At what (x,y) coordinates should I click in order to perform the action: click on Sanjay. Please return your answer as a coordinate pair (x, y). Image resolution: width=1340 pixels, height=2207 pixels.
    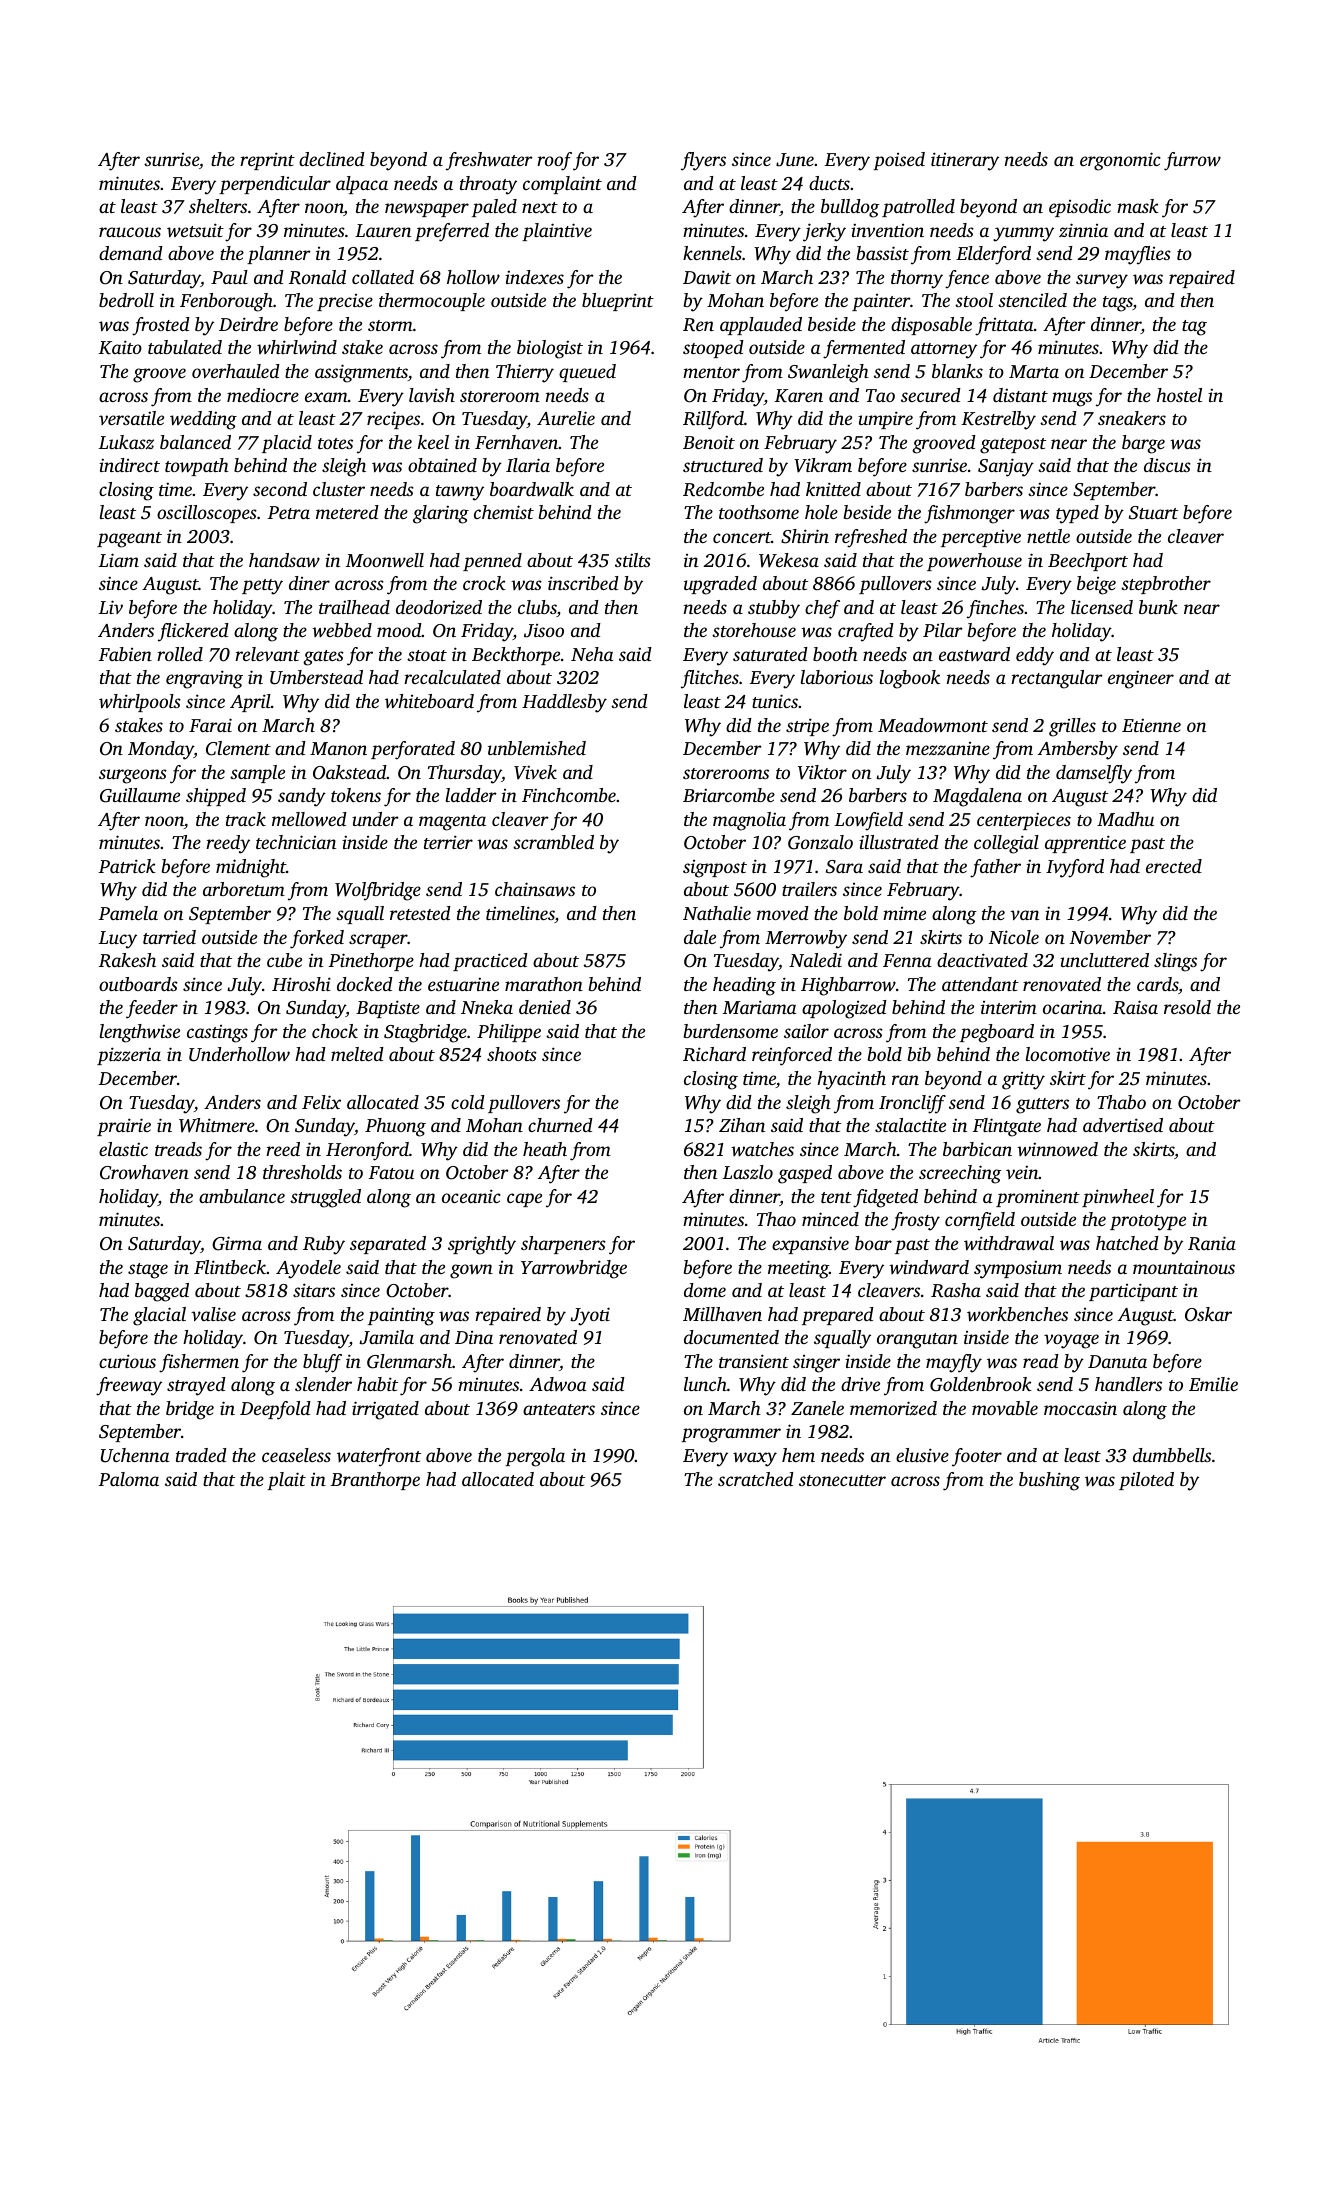
    Looking at the image, I should click on (1006, 467).
